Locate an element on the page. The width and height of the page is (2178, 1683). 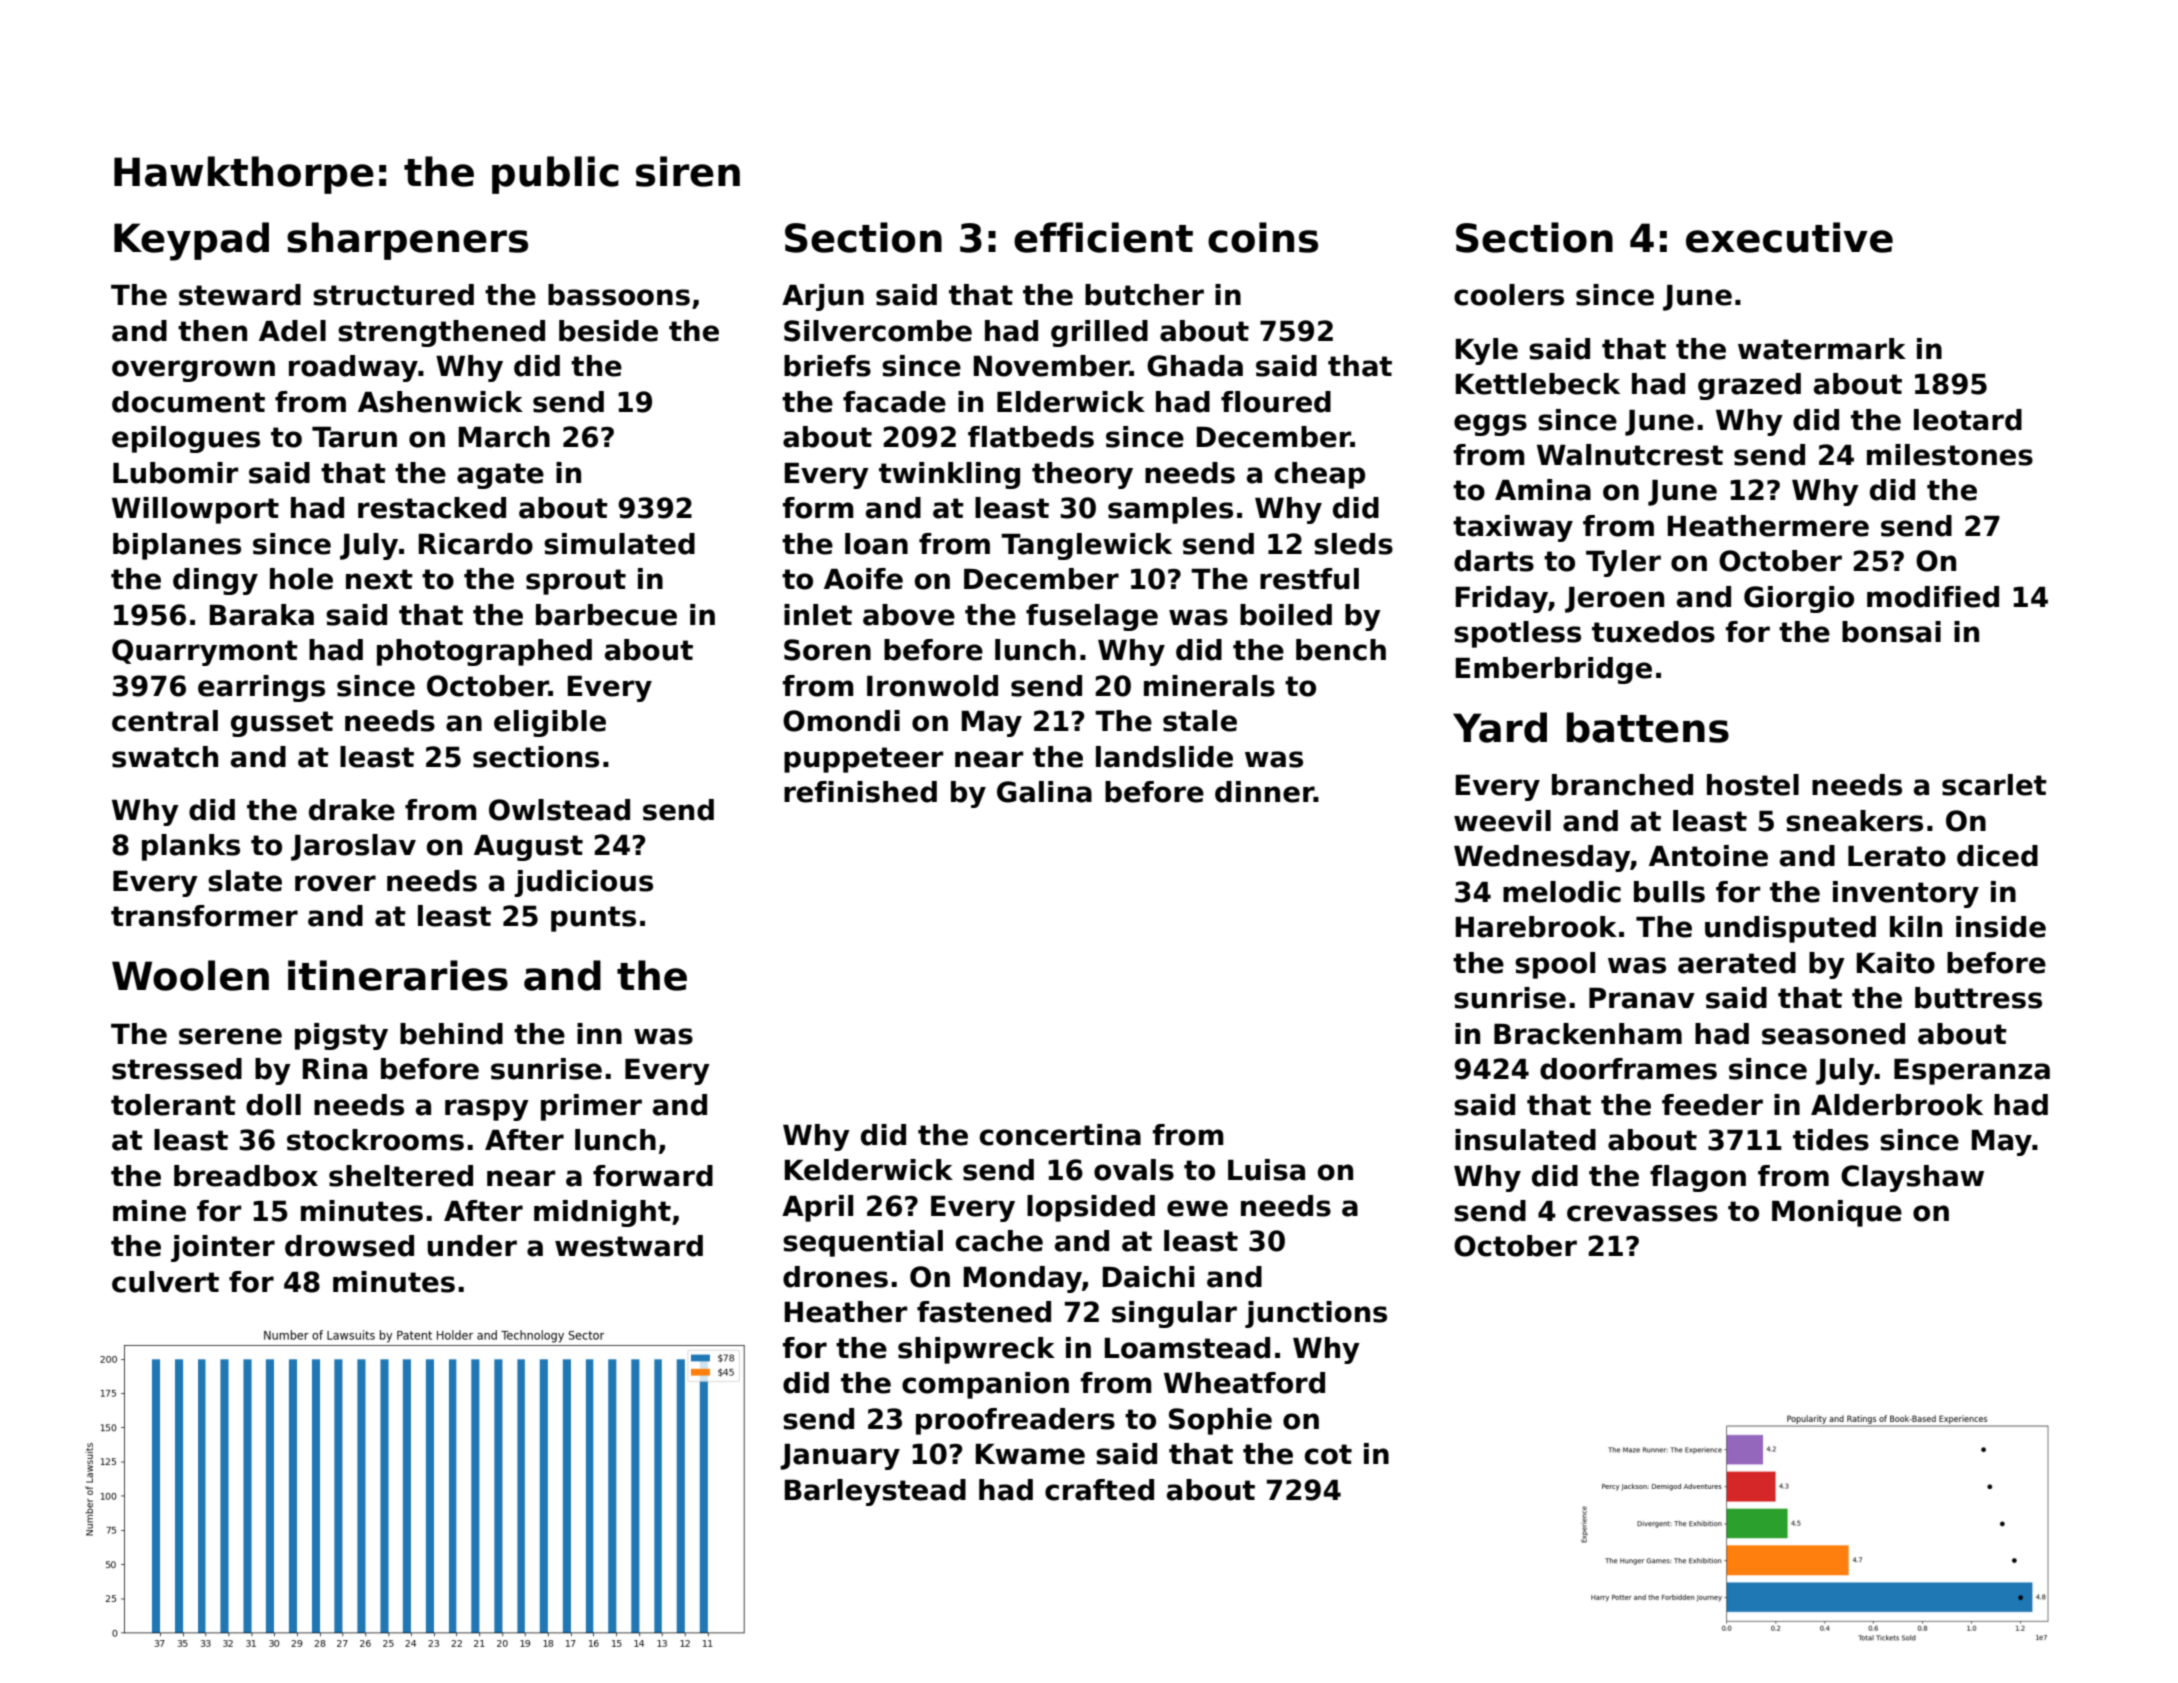
proofreaders is located at coordinates (1015, 1421).
